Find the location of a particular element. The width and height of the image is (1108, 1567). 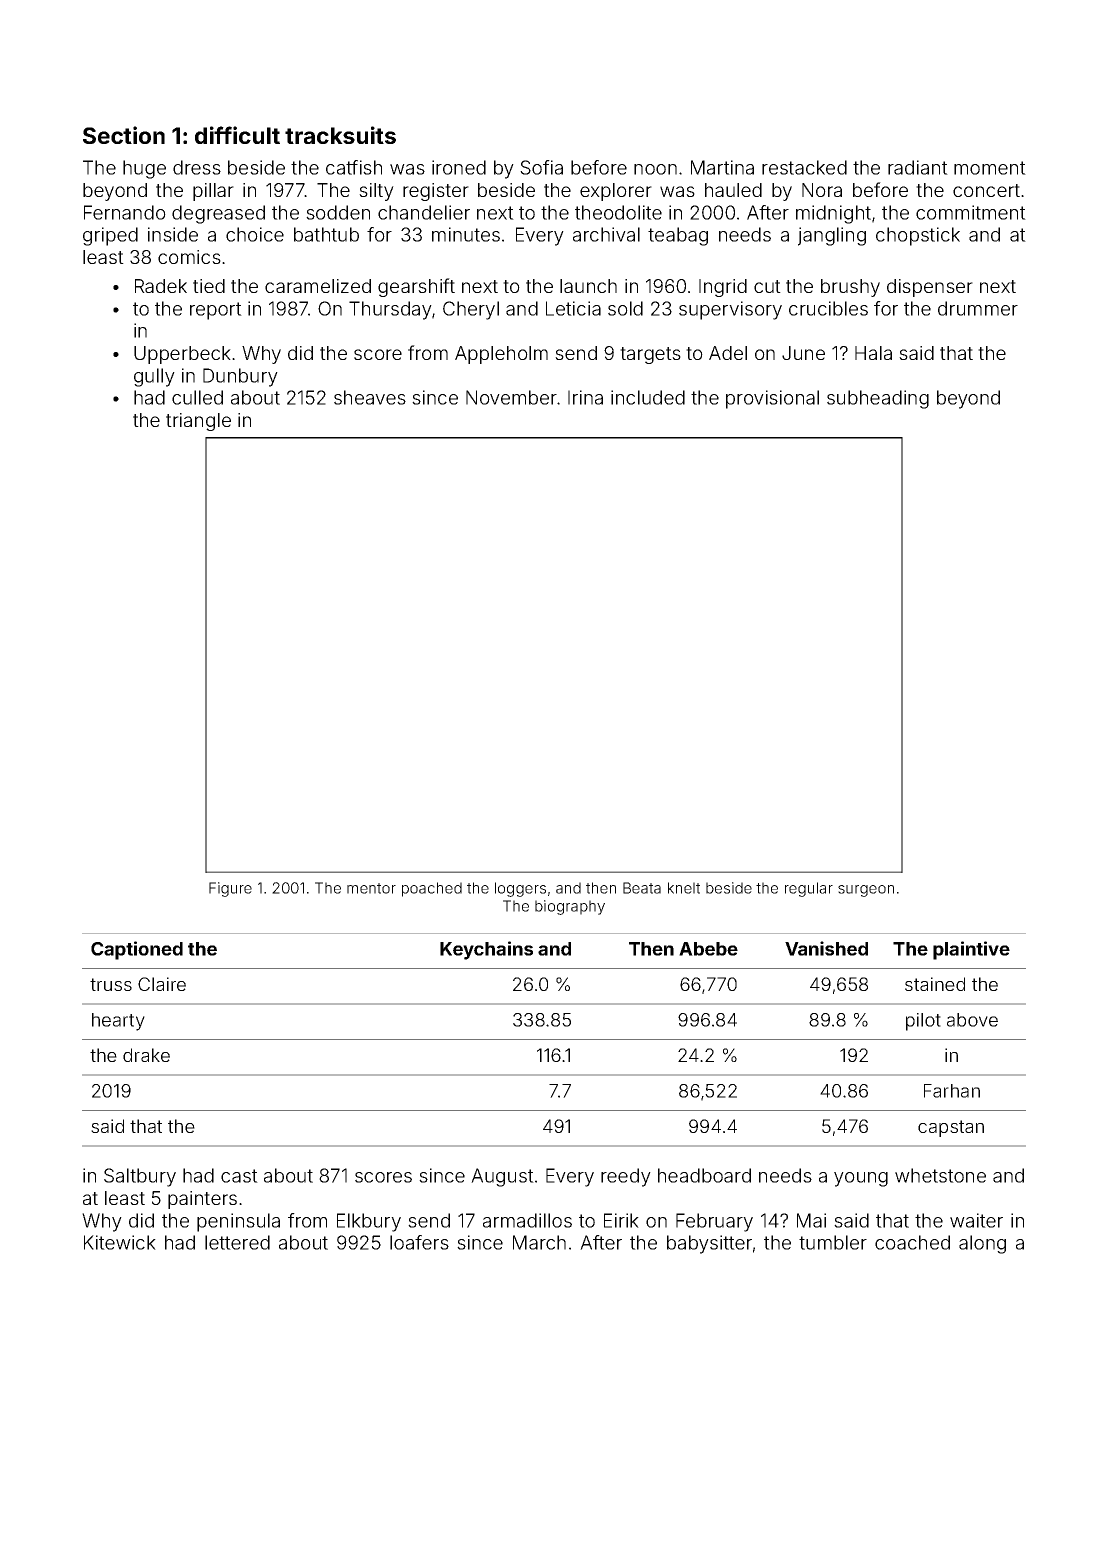

tracksuits is located at coordinates (340, 135).
